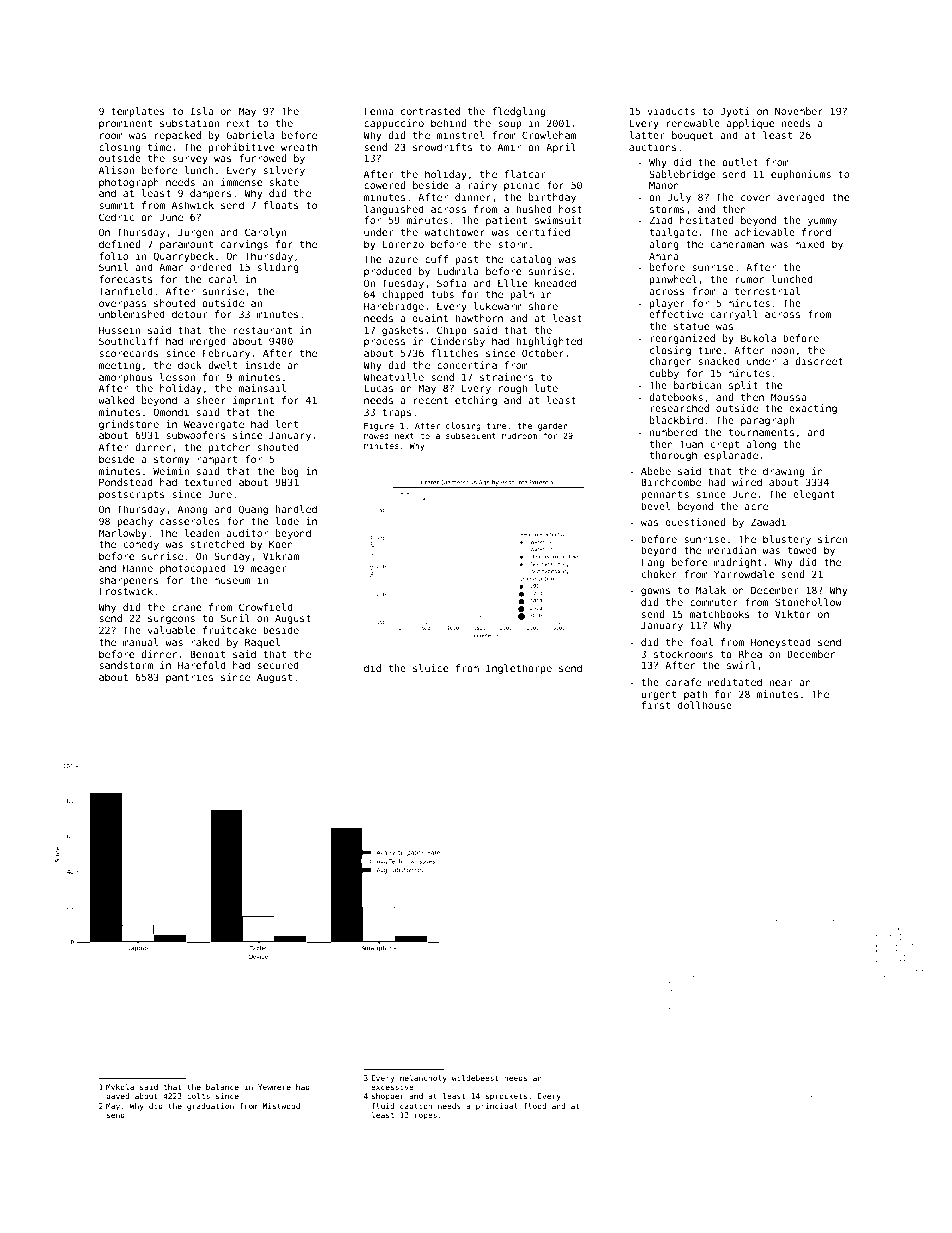 The height and width of the screenshot is (1233, 952). Describe the element at coordinates (430, 668) in the screenshot. I see `sluice` at that location.
